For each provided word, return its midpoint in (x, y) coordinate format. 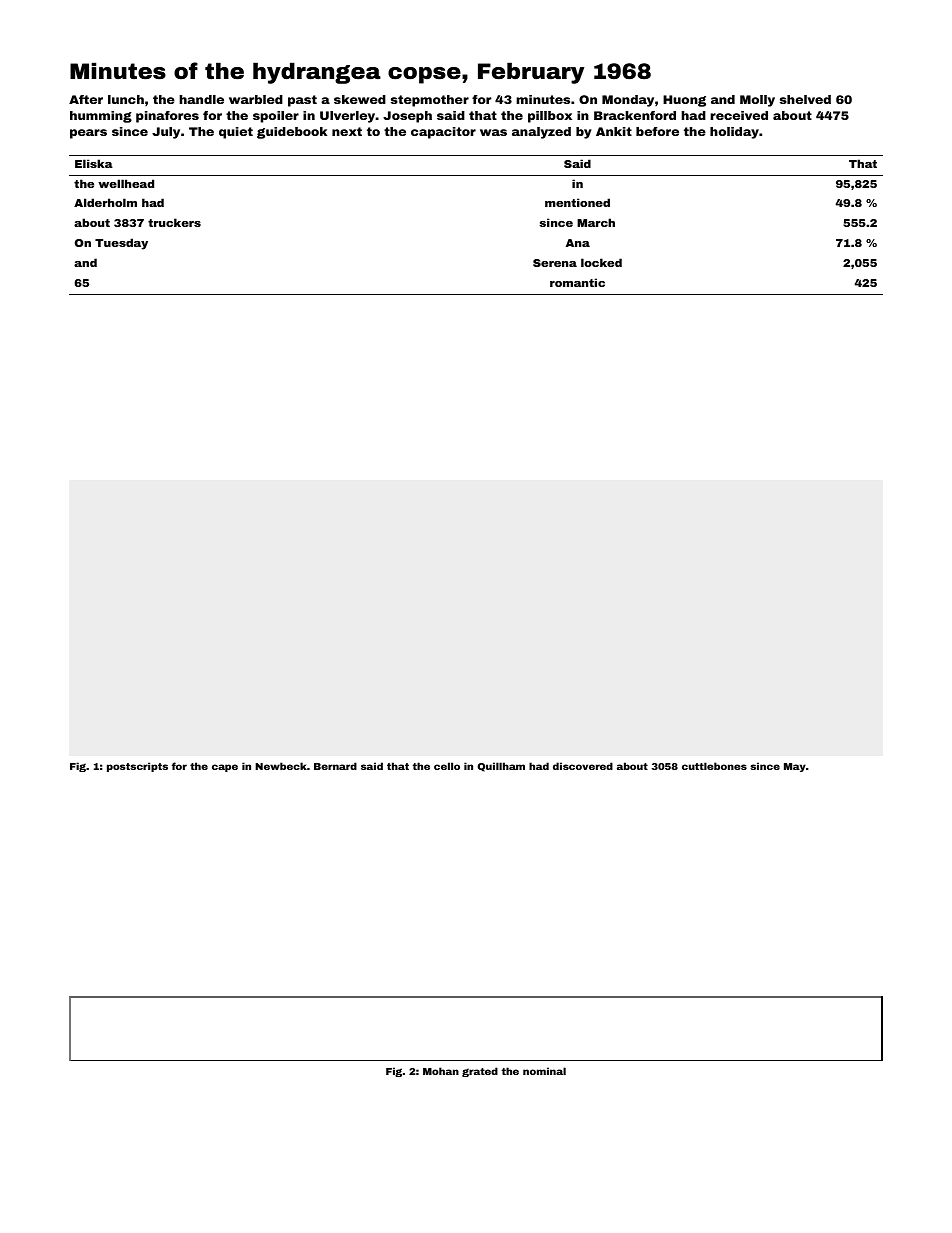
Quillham (501, 767)
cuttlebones (714, 766)
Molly (757, 101)
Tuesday (121, 244)
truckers (174, 222)
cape (225, 768)
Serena (555, 263)
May (795, 767)
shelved (805, 99)
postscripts (137, 767)
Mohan (441, 1071)
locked (601, 262)
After (86, 99)
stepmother (430, 101)
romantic (577, 282)
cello (447, 766)
